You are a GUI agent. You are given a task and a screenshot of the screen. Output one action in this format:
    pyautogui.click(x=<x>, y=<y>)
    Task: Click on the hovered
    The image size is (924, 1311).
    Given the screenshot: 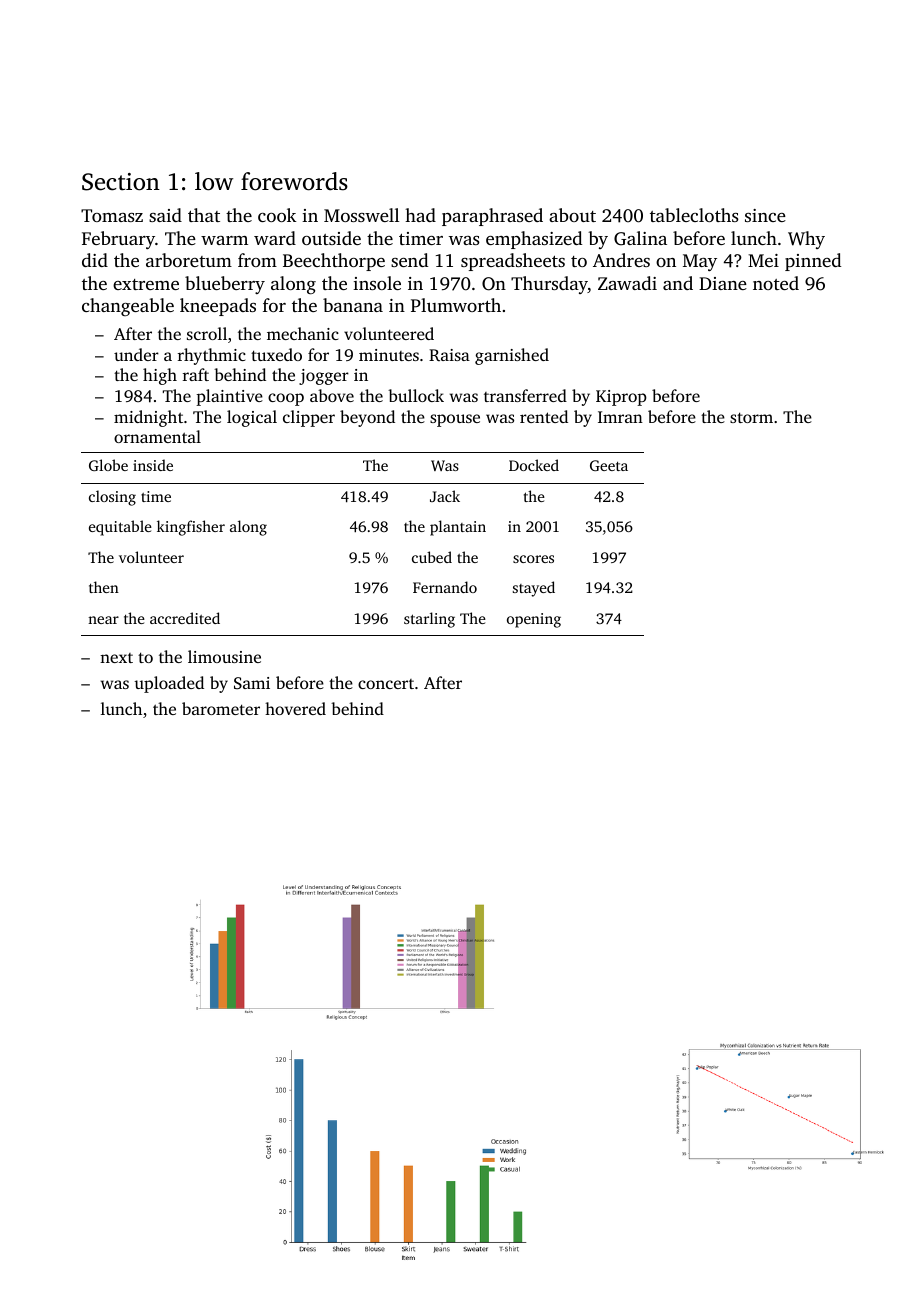 What is the action you would take?
    pyautogui.click(x=295, y=708)
